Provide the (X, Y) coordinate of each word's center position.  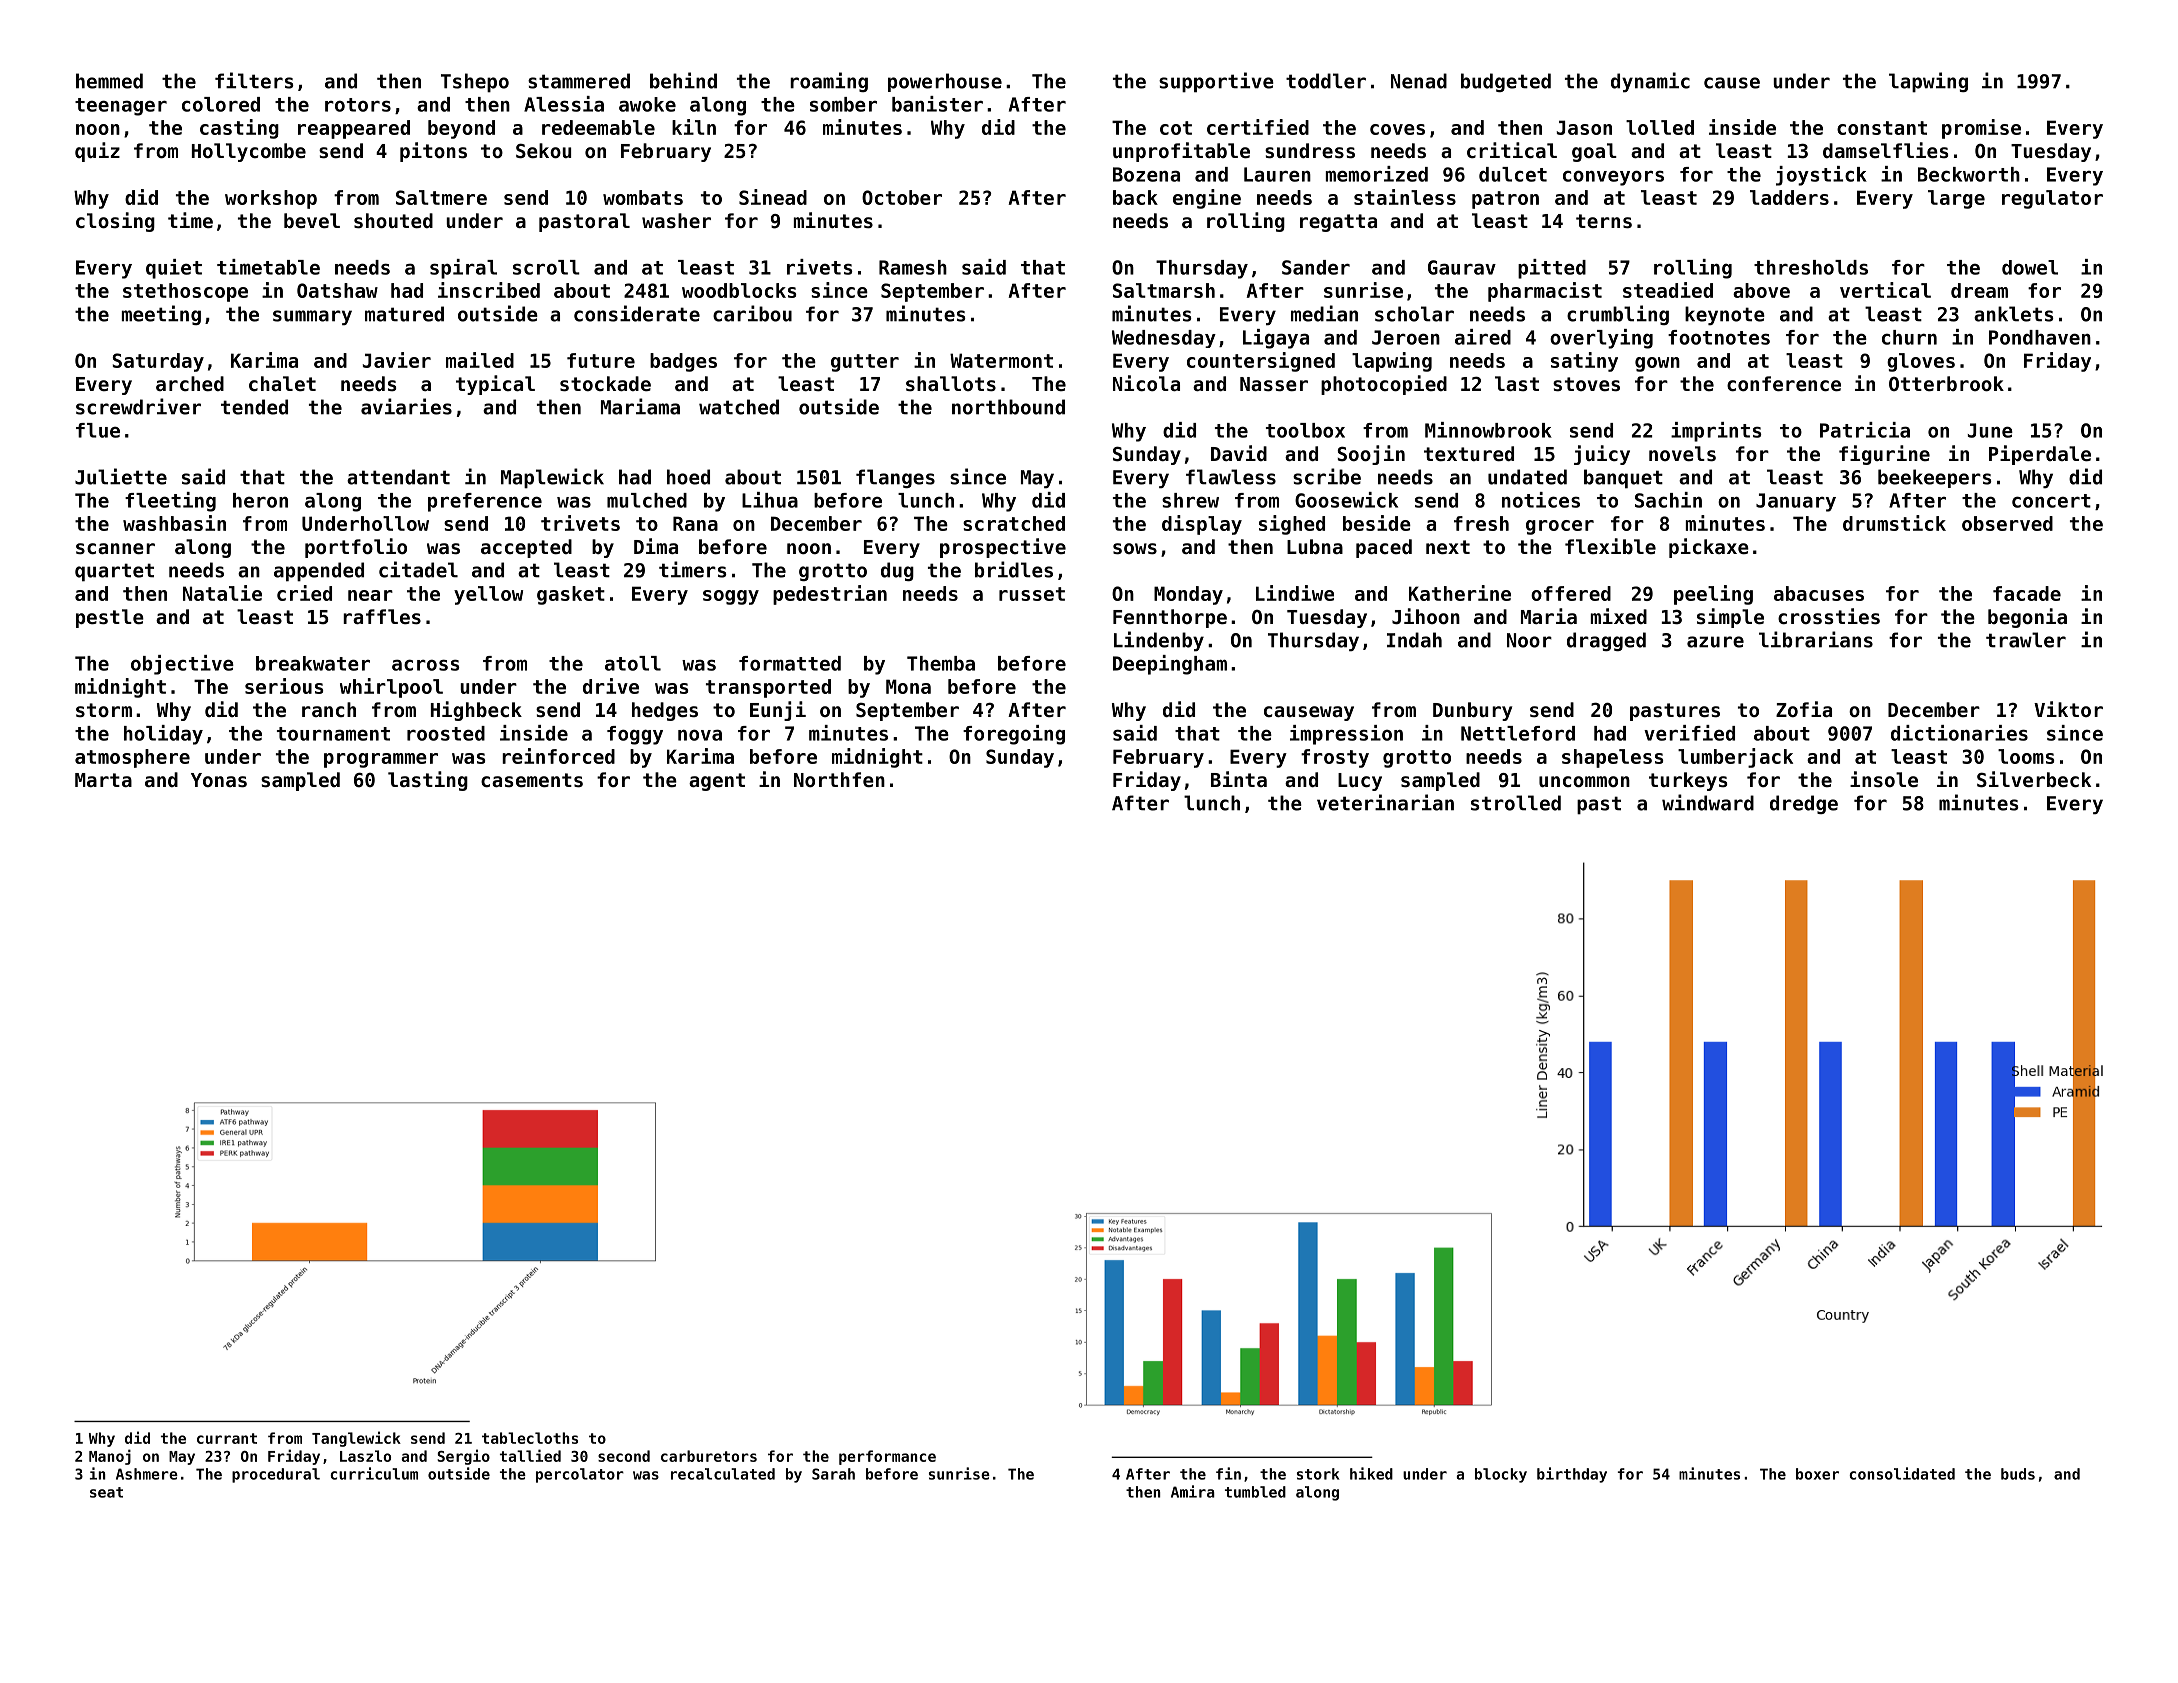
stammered (579, 81)
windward (1708, 802)
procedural (276, 1475)
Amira (1193, 1491)
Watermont (1001, 360)
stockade (605, 384)
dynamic (1650, 82)
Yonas (219, 780)
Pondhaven (2040, 337)
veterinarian (1385, 802)
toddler (1326, 81)
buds (2018, 1474)
